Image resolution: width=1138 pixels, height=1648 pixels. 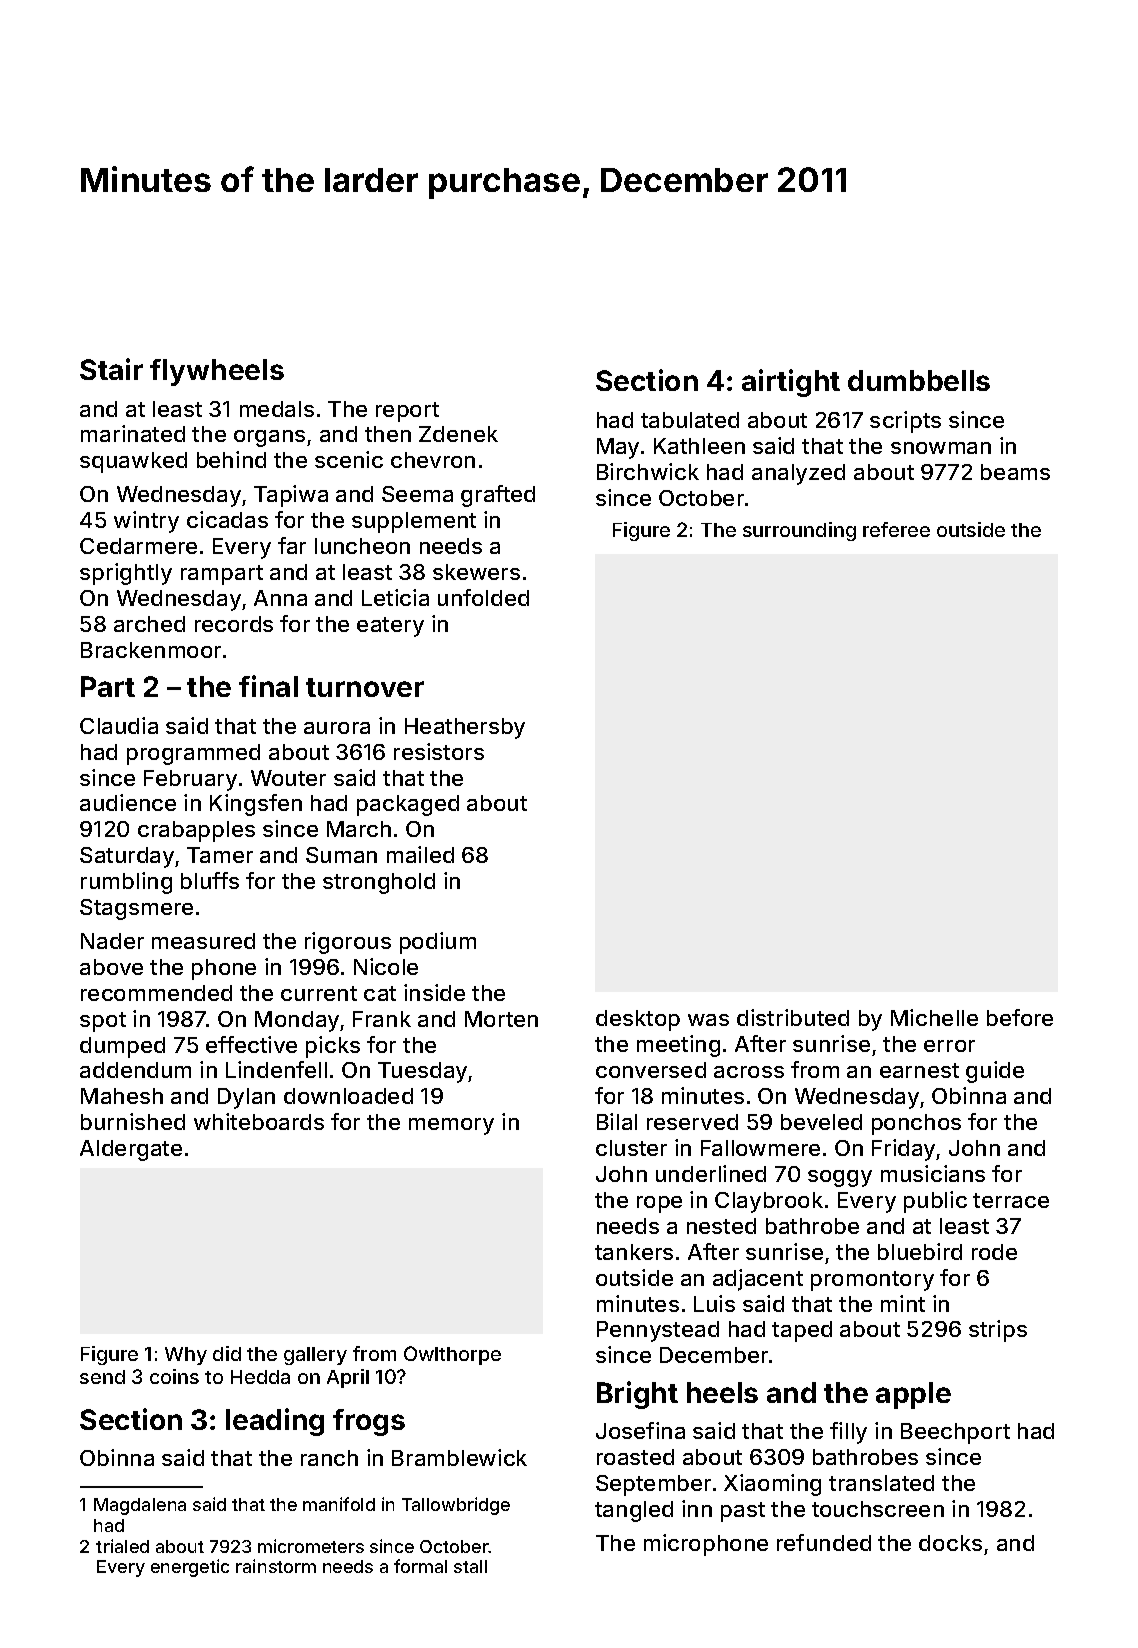 I want to click on Aldergate, so click(x=131, y=1150).
